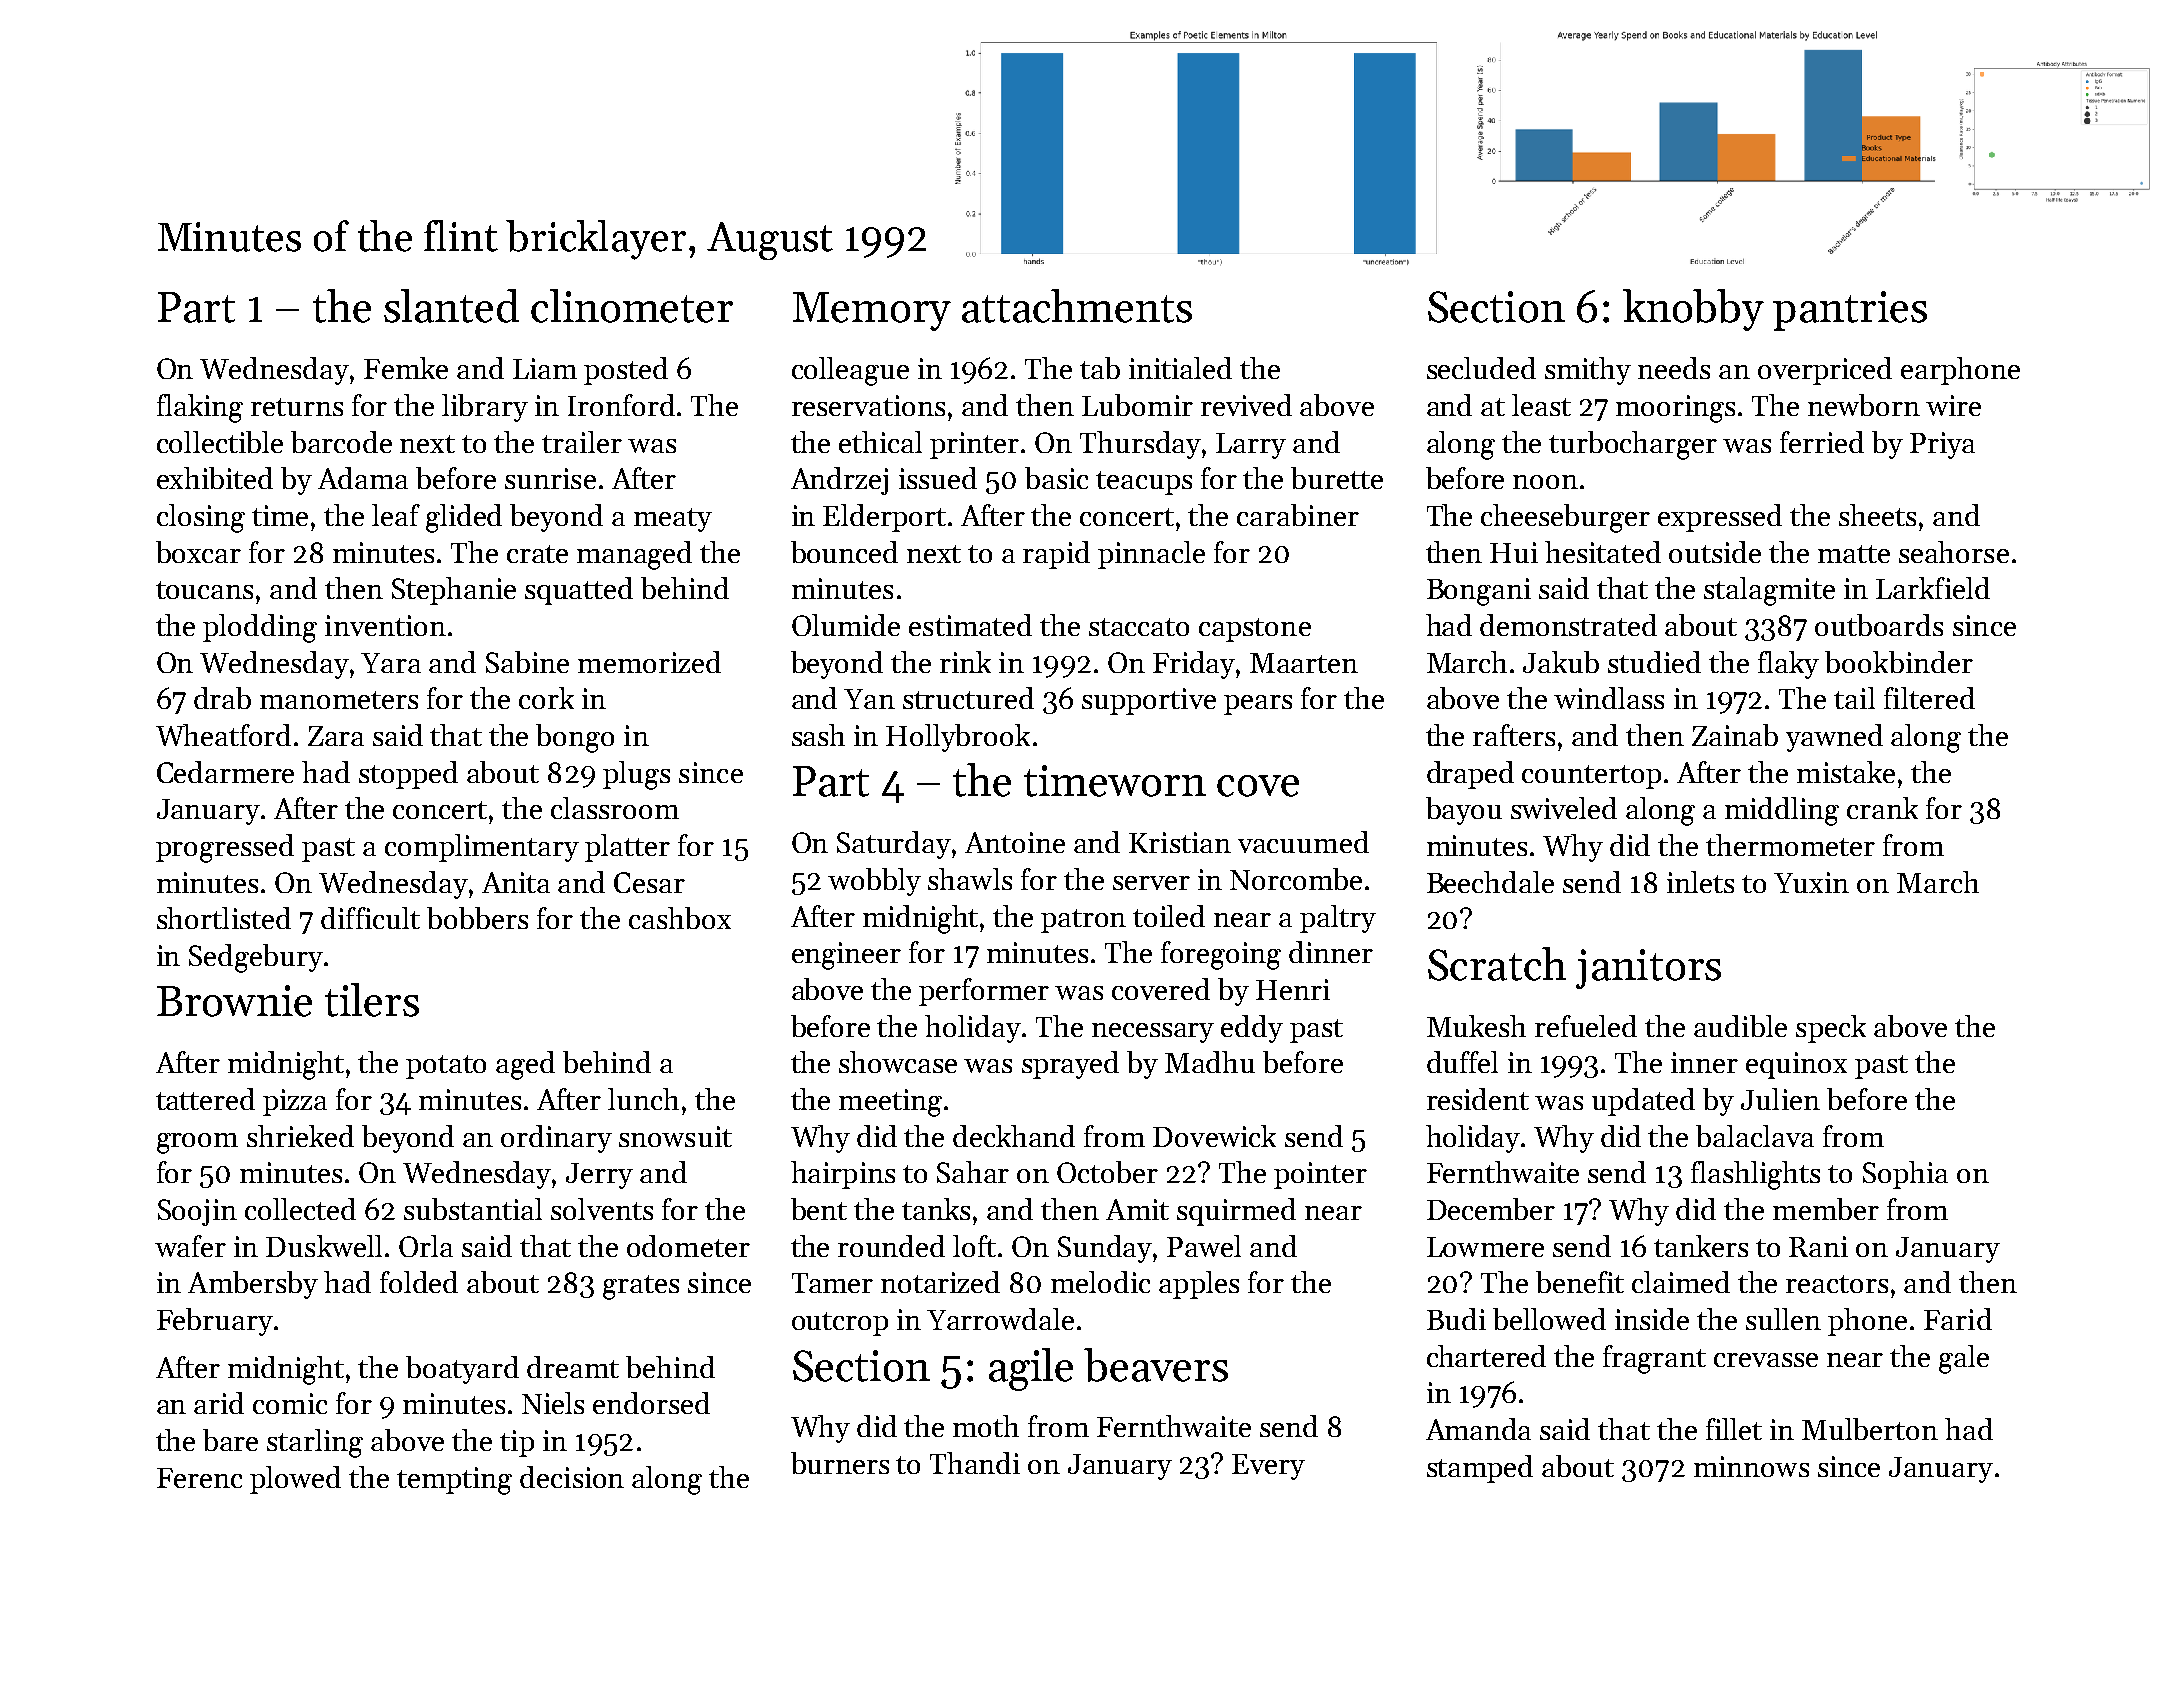 Image resolution: width=2178 pixels, height=1683 pixels. What do you see at coordinates (599, 1176) in the screenshot?
I see `Jerry` at bounding box center [599, 1176].
